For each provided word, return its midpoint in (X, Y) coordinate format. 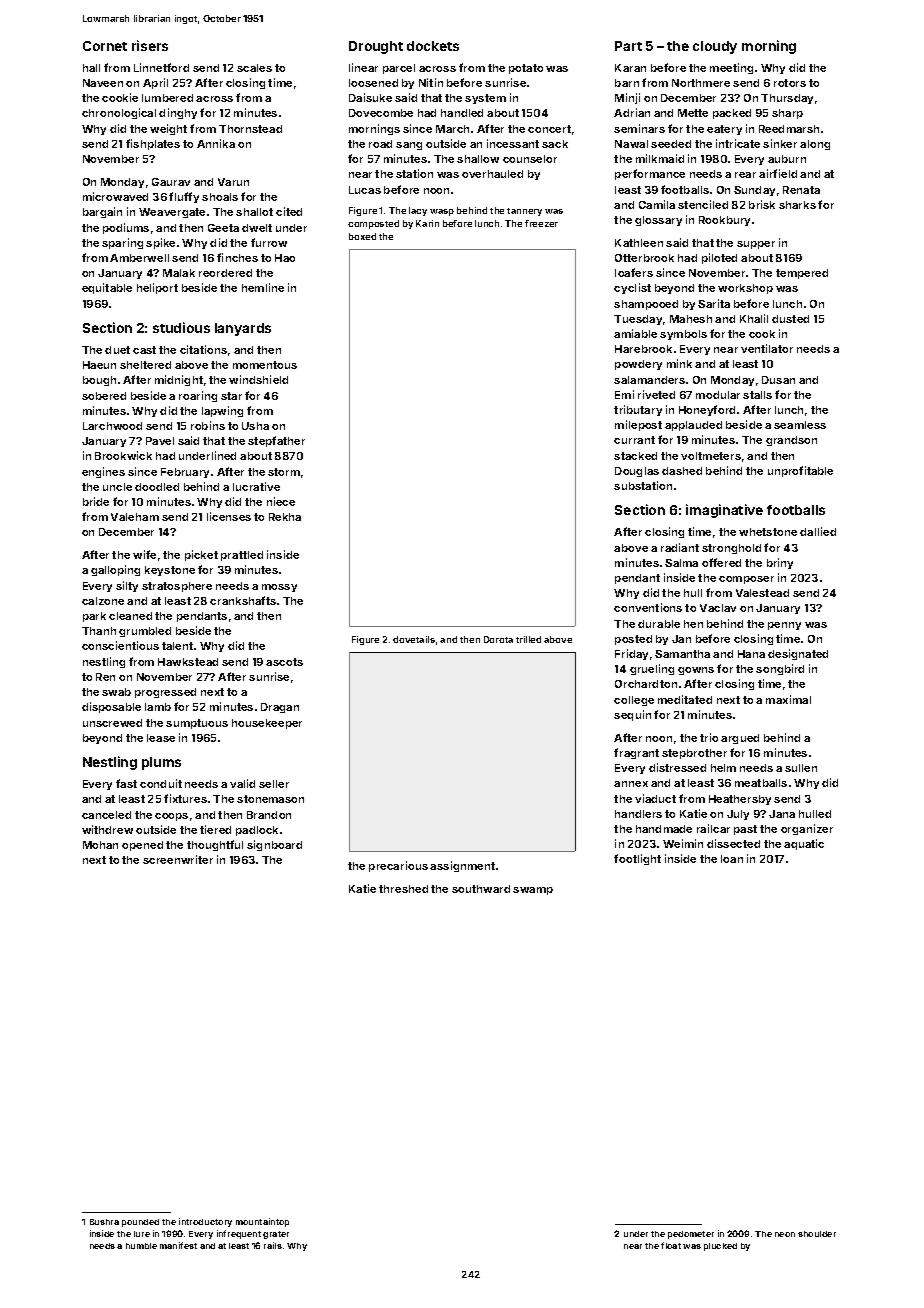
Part (628, 46)
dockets (433, 46)
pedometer (691, 1235)
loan (732, 859)
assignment (462, 866)
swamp (533, 891)
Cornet (105, 46)
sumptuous (197, 724)
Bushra (104, 1222)
